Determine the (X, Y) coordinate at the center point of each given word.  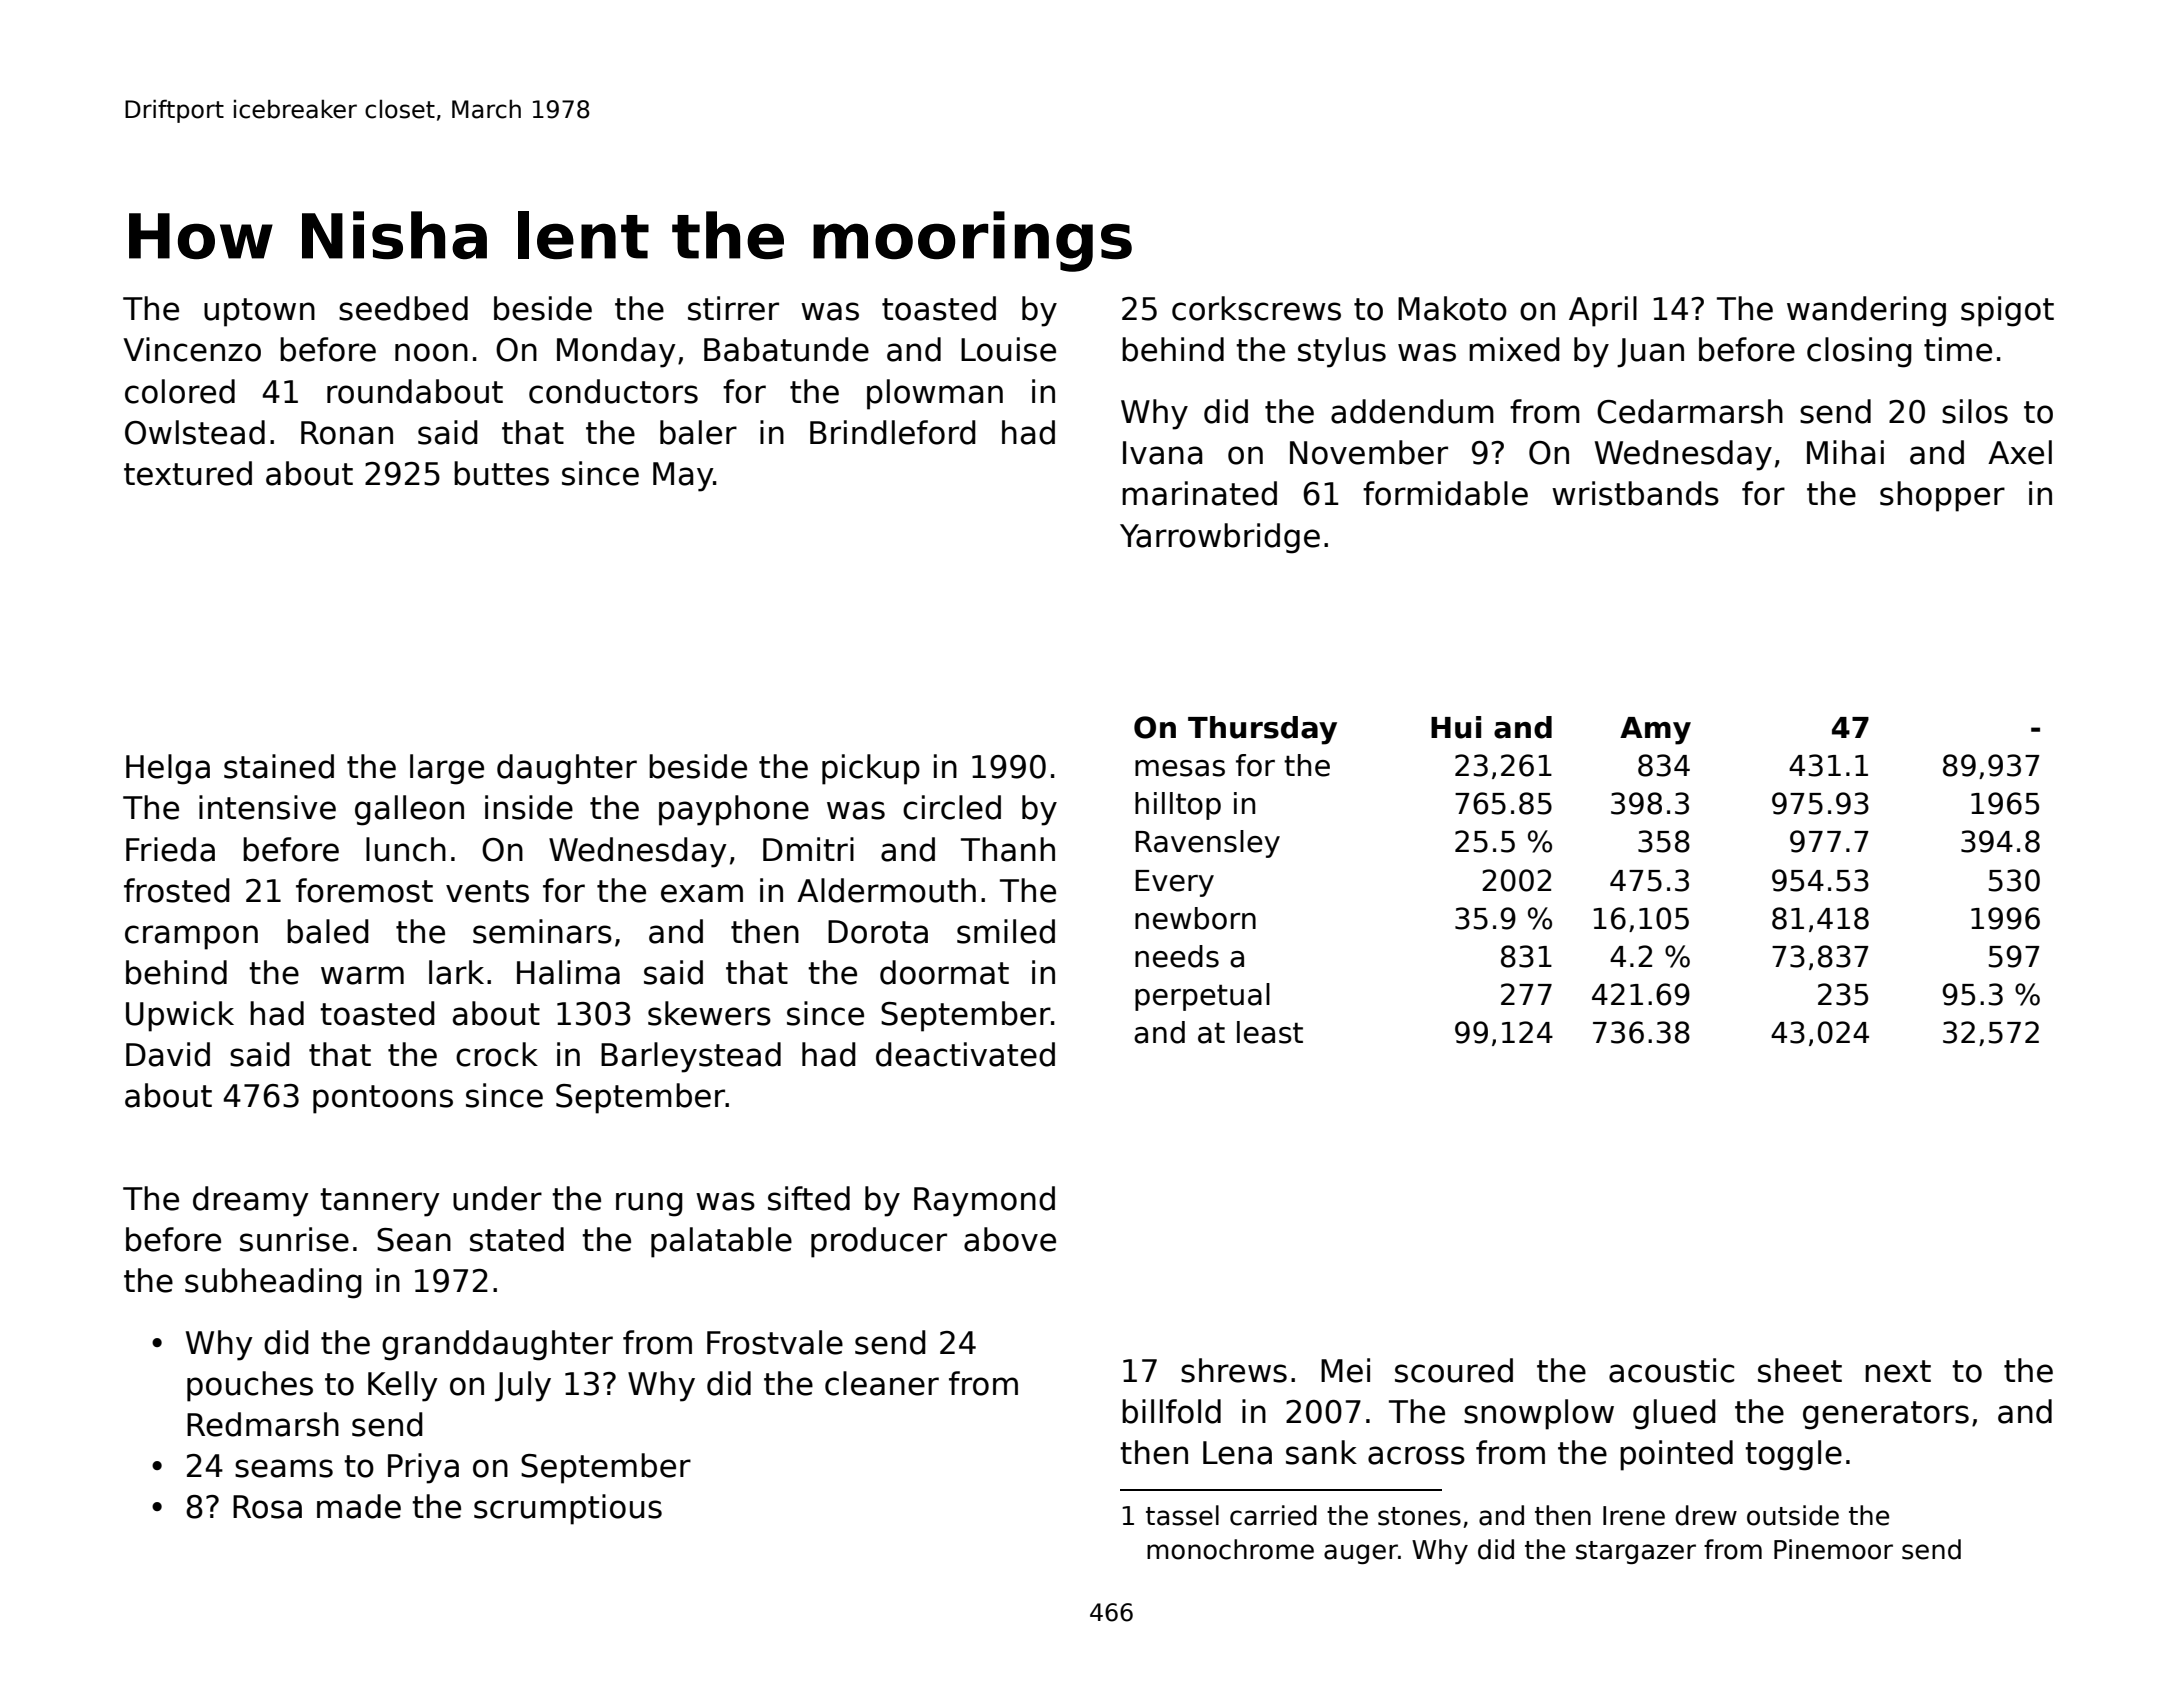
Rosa (267, 1507)
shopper (1942, 496)
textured (188, 473)
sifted (809, 1198)
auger (1361, 1554)
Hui (1456, 727)
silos (1975, 411)
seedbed (403, 308)
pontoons (383, 1099)
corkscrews (1256, 308)
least (1270, 1032)
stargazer (1636, 1552)
